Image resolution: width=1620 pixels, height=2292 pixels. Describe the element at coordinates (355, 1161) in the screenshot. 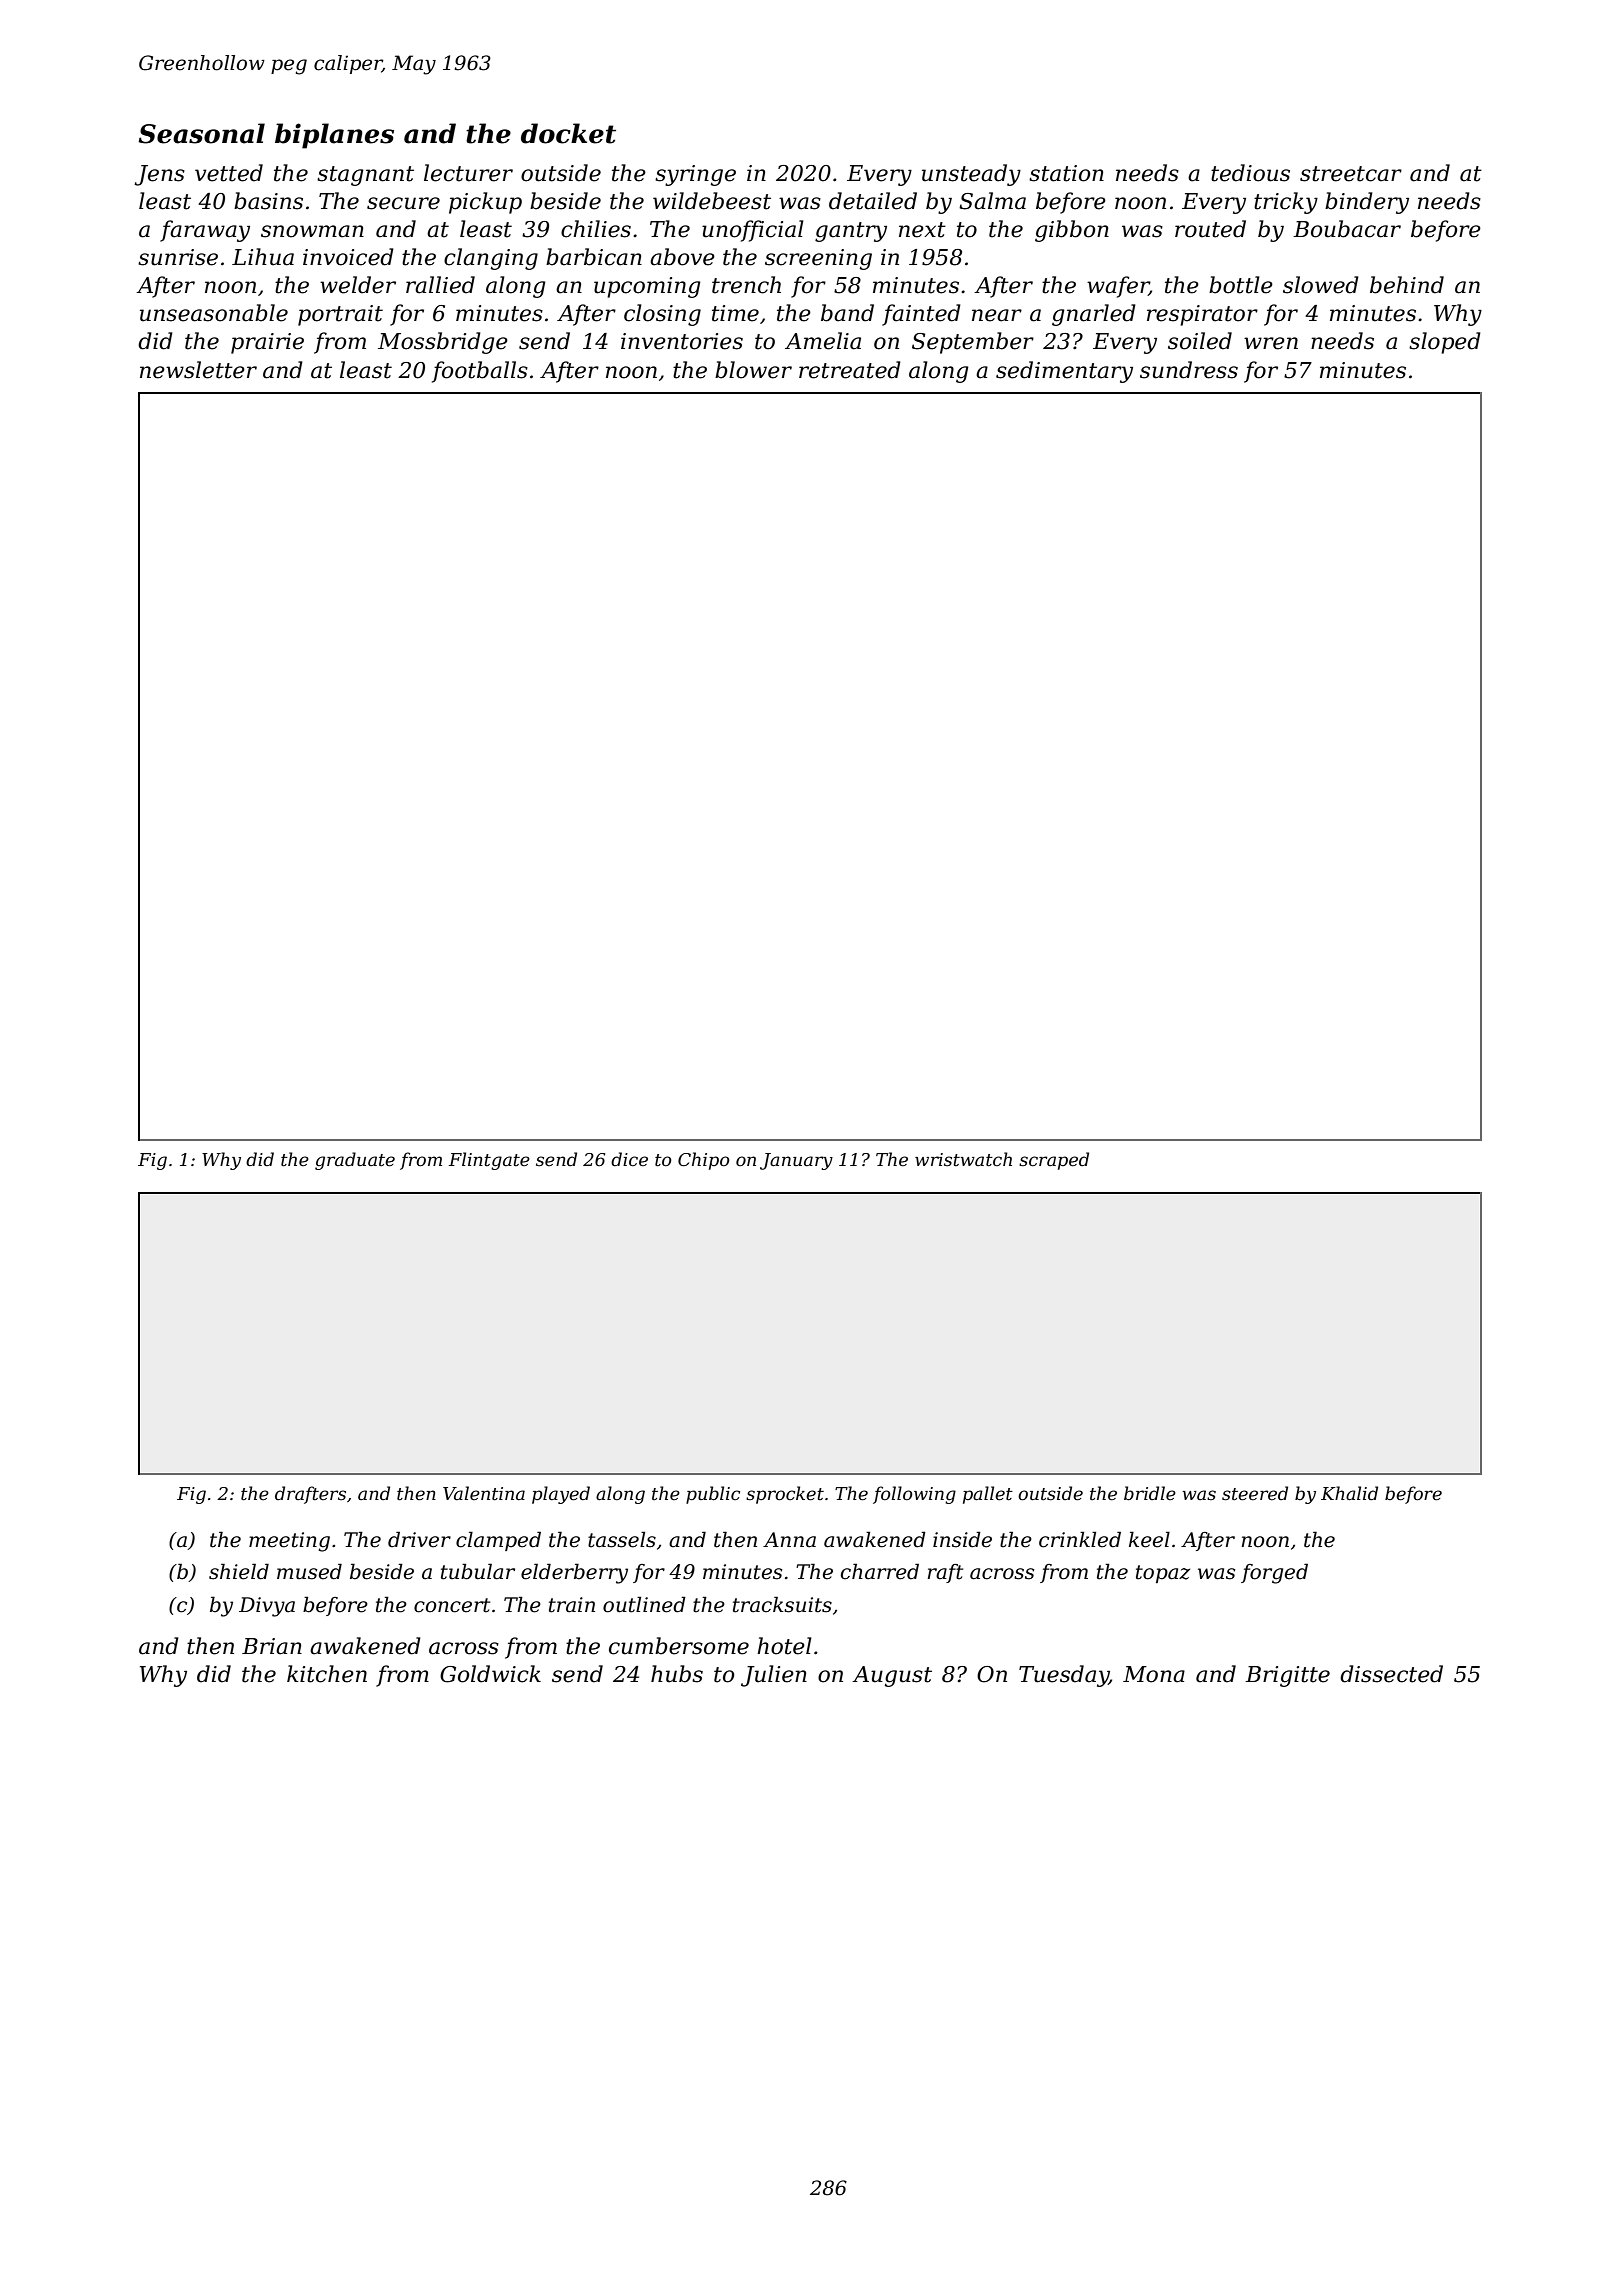

I see `graduate` at that location.
